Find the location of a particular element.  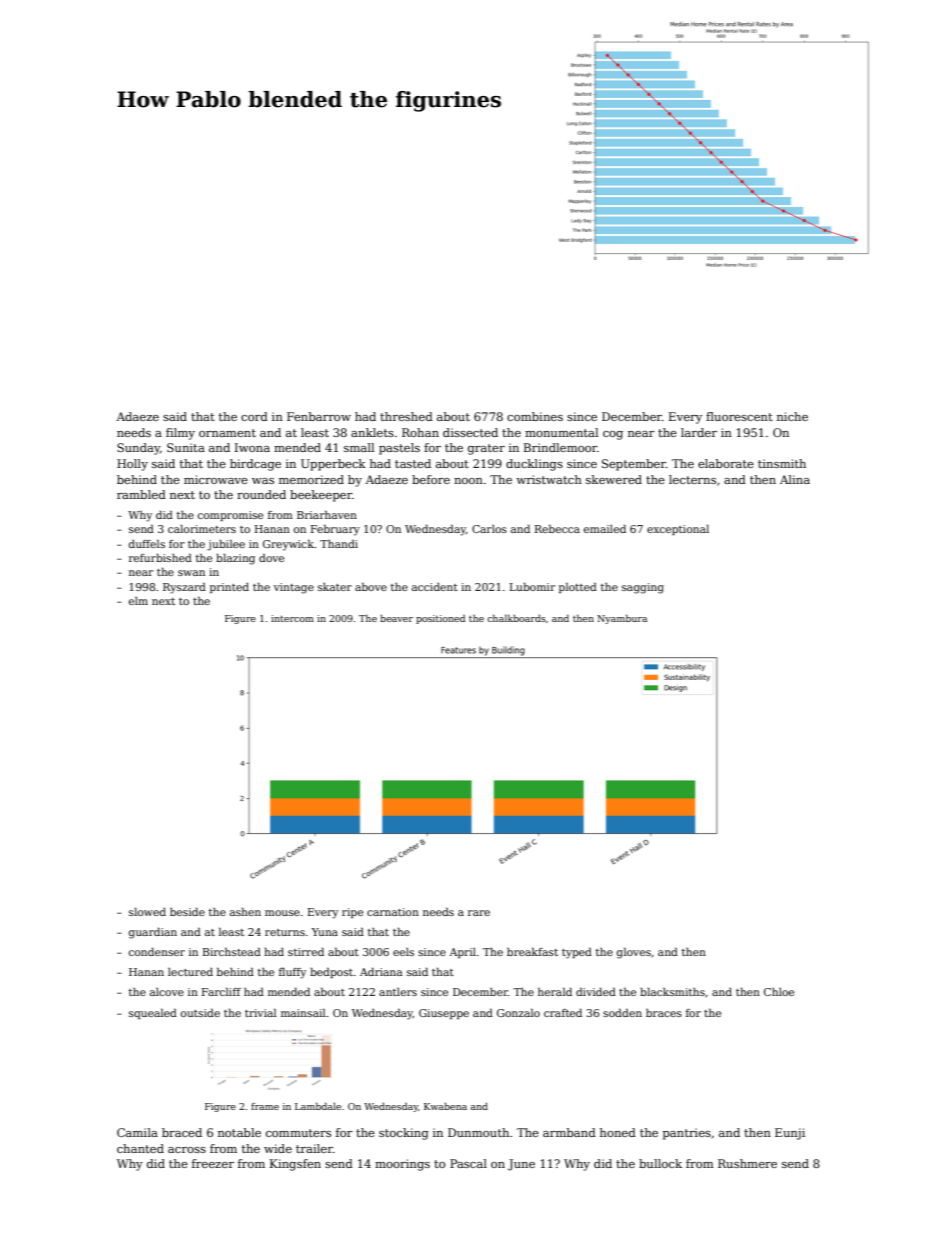

Camila is located at coordinates (137, 1132).
